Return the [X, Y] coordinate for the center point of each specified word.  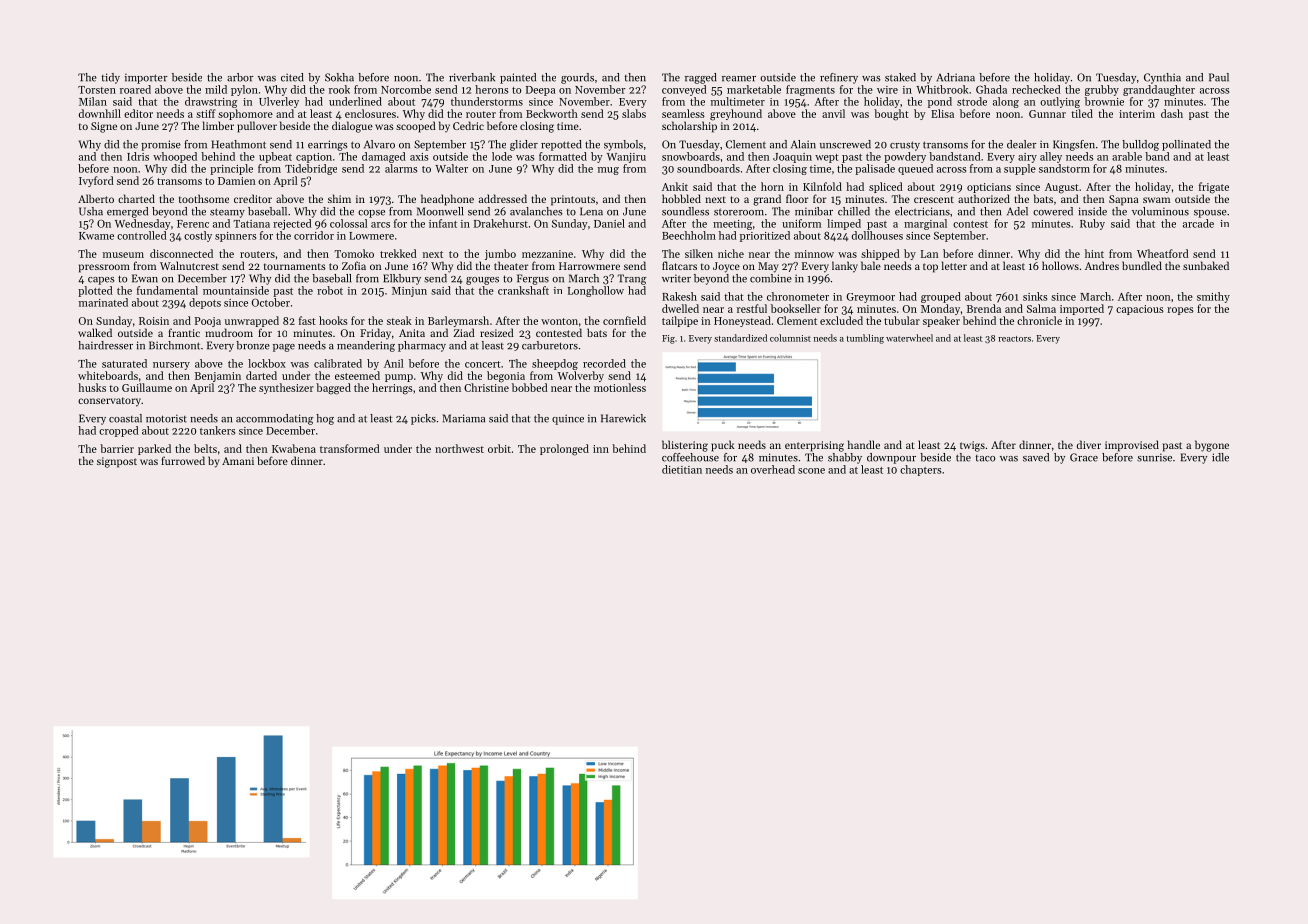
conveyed [684, 90]
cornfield [624, 320]
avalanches [536, 211]
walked [95, 332]
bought [891, 115]
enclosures [370, 113]
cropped [119, 431]
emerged [127, 212]
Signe [104, 127]
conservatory [109, 402]
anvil [833, 113]
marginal [925, 224]
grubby [1102, 90]
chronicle [1039, 320]
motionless [620, 387]
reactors [1014, 339]
